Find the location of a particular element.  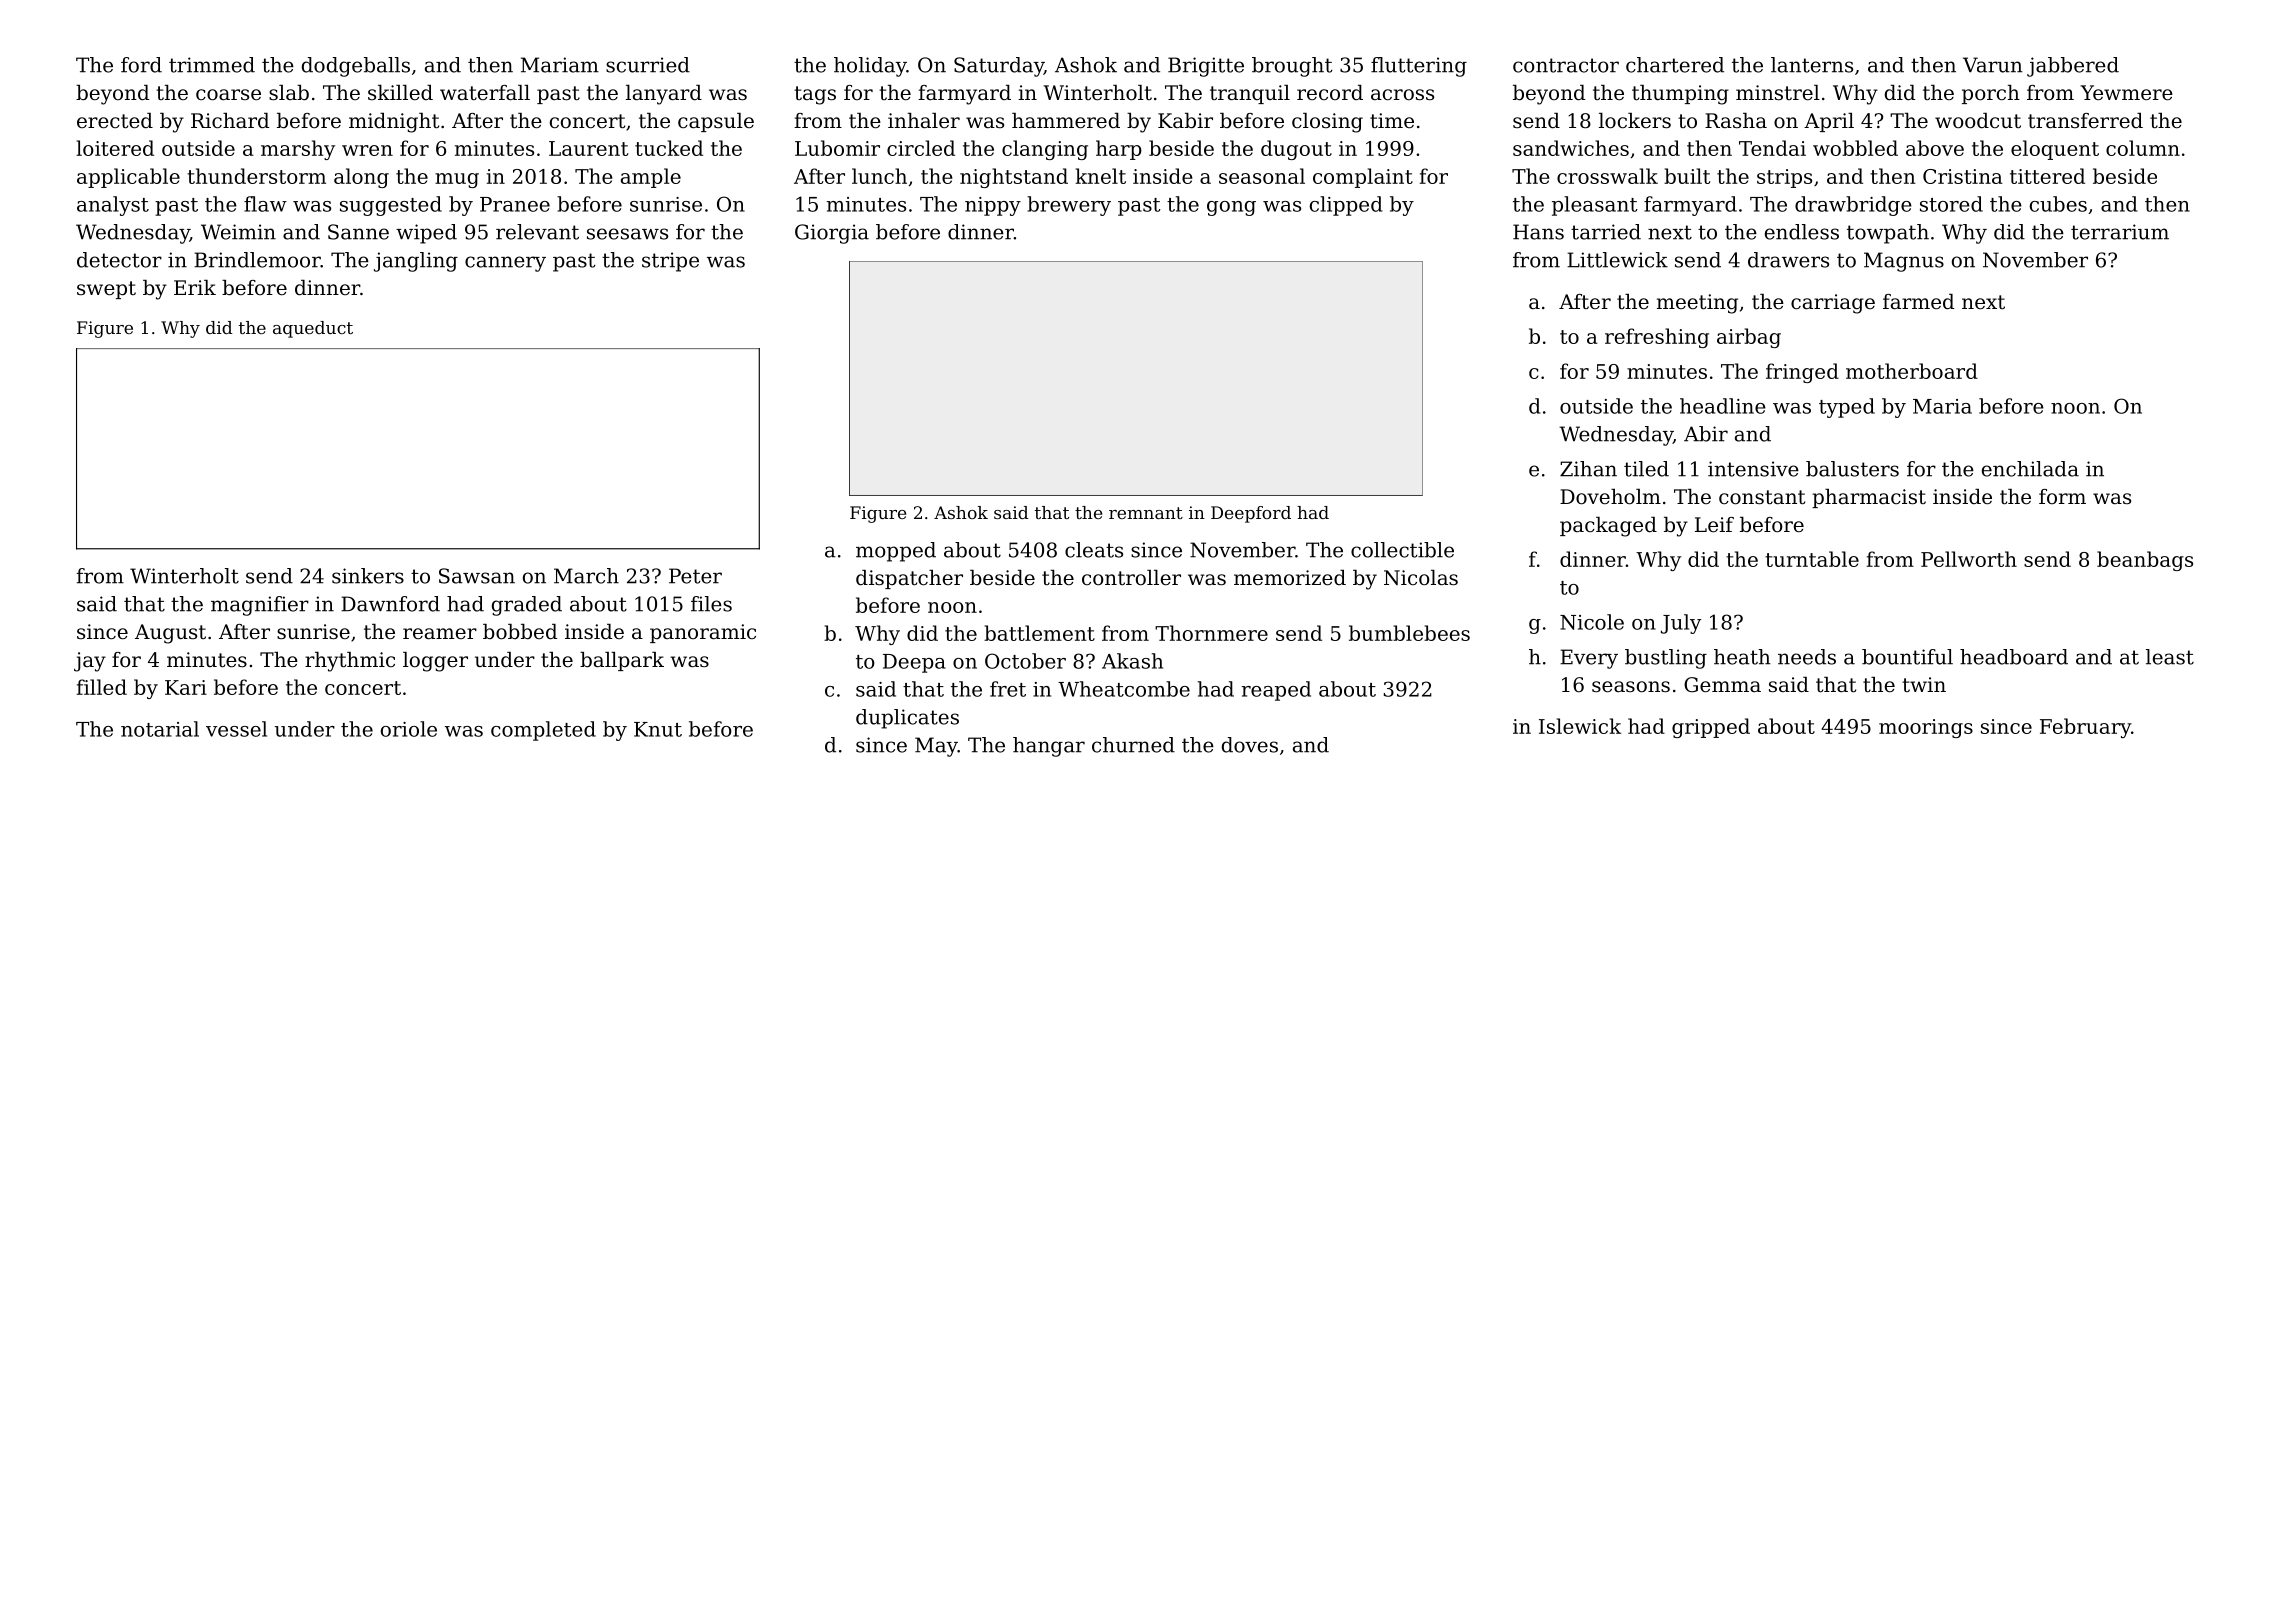

wren is located at coordinates (367, 150).
